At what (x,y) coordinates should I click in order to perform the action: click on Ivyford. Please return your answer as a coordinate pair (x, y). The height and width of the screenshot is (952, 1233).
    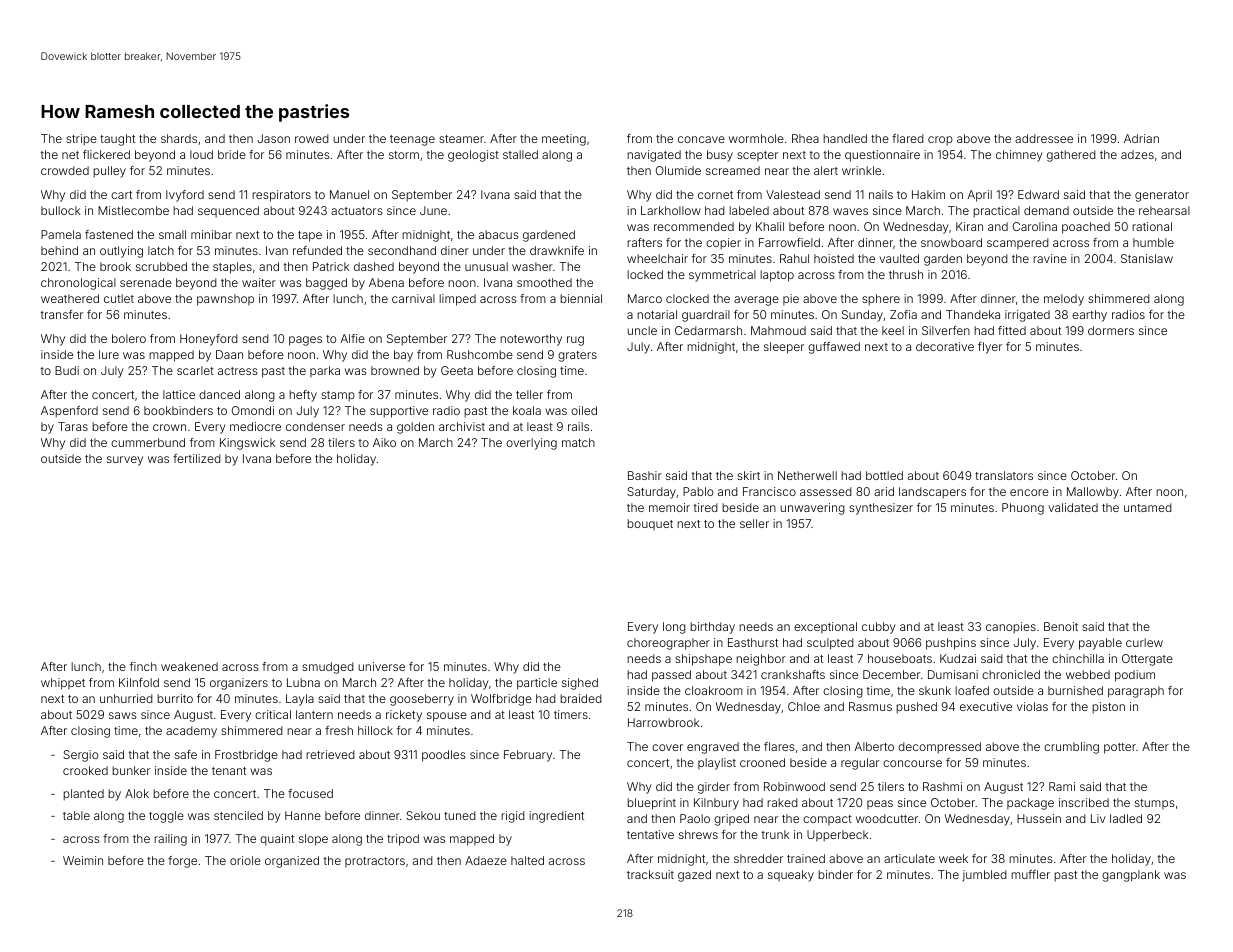
    Looking at the image, I should click on (185, 196).
